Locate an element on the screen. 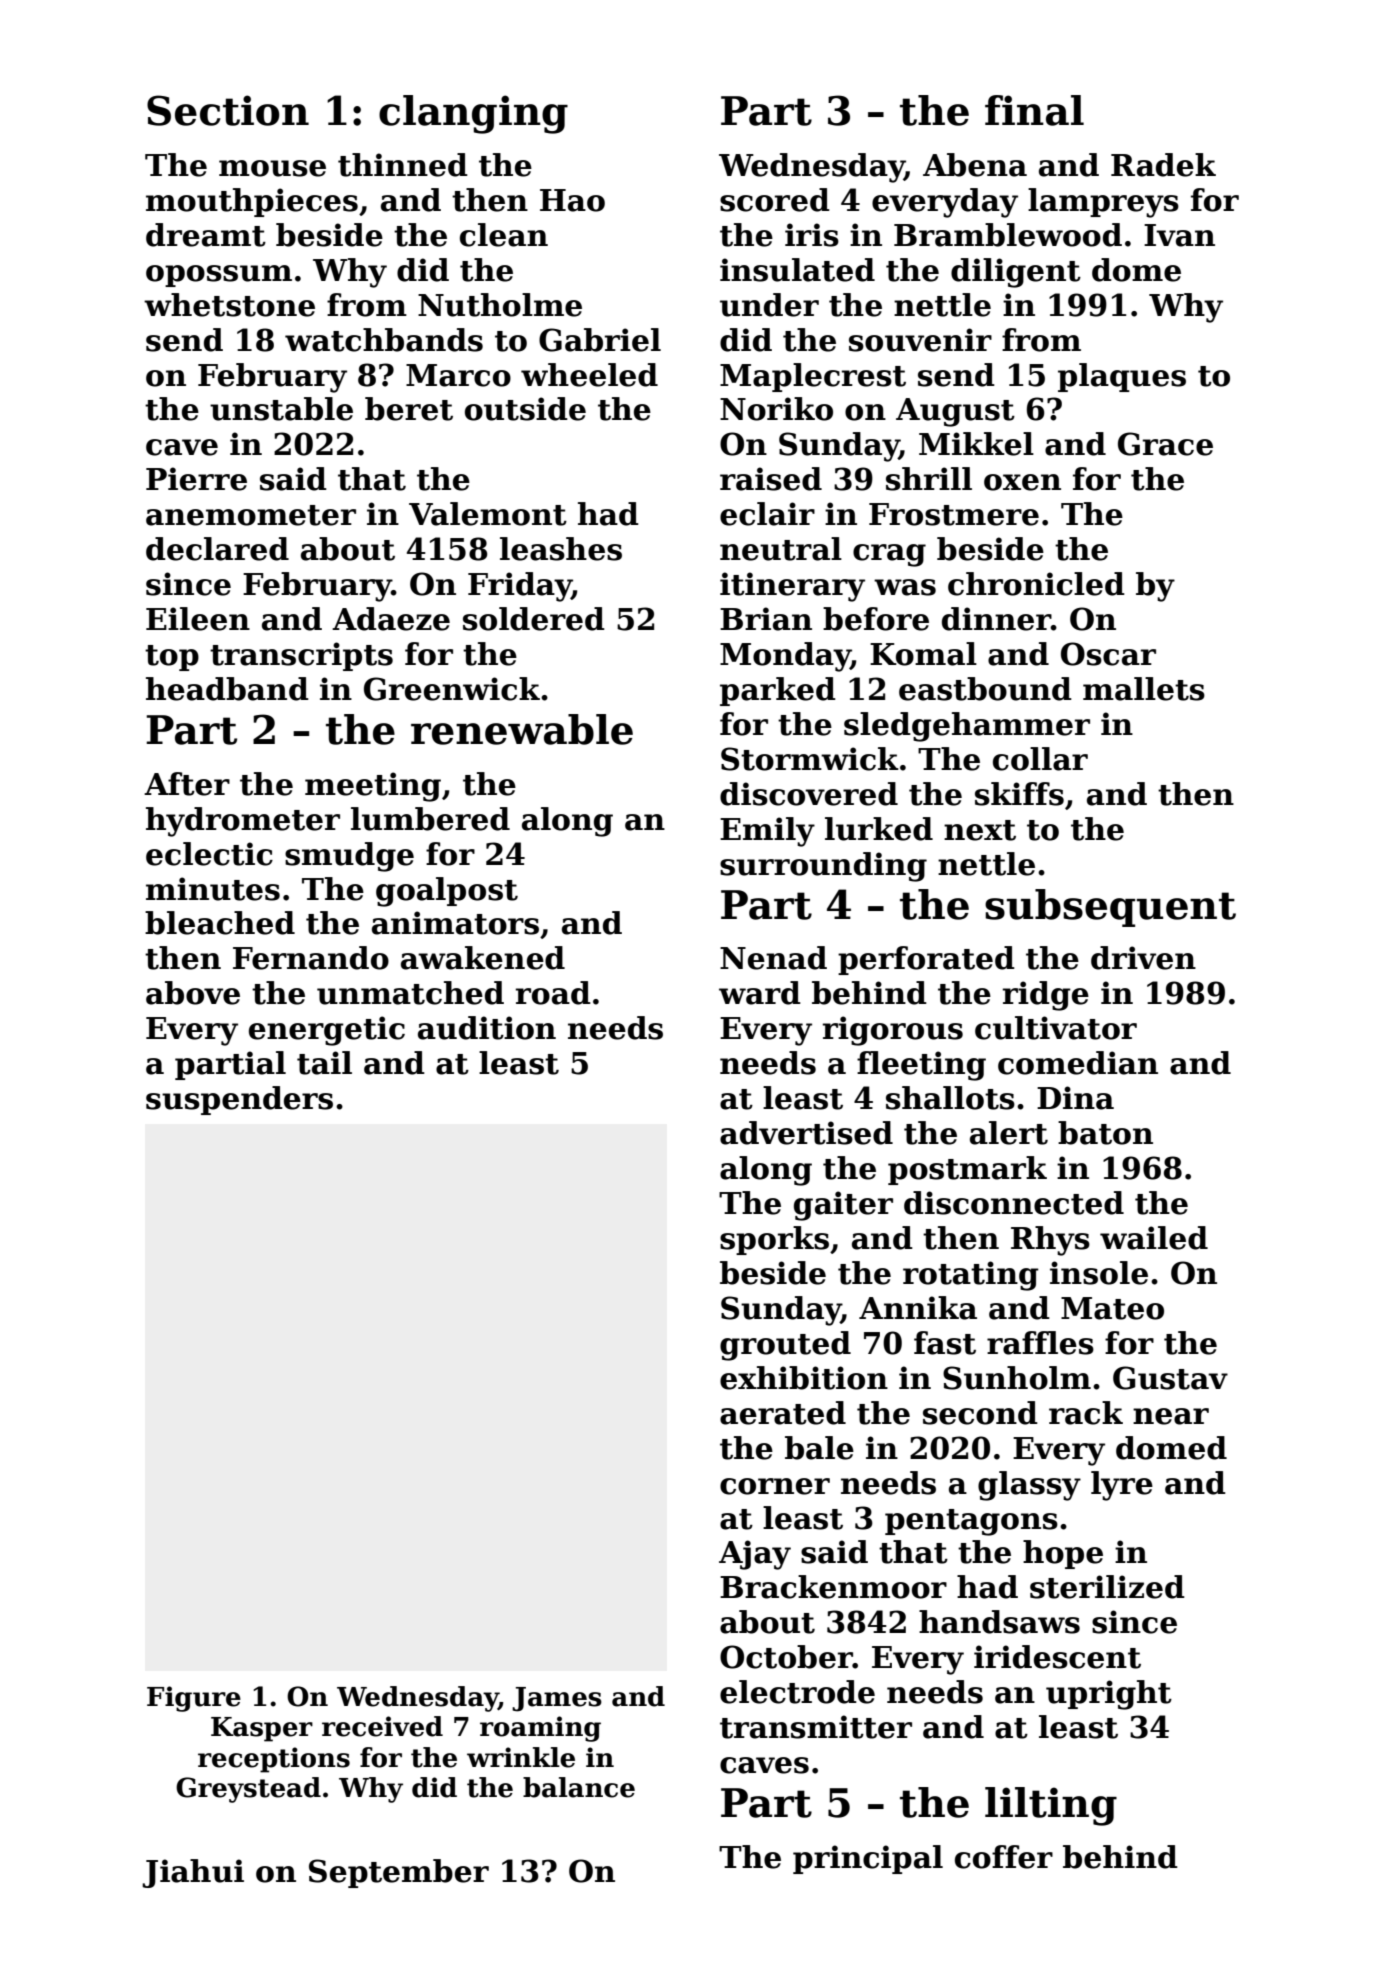 Image resolution: width=1386 pixels, height=1969 pixels. whetstone is located at coordinates (229, 305).
